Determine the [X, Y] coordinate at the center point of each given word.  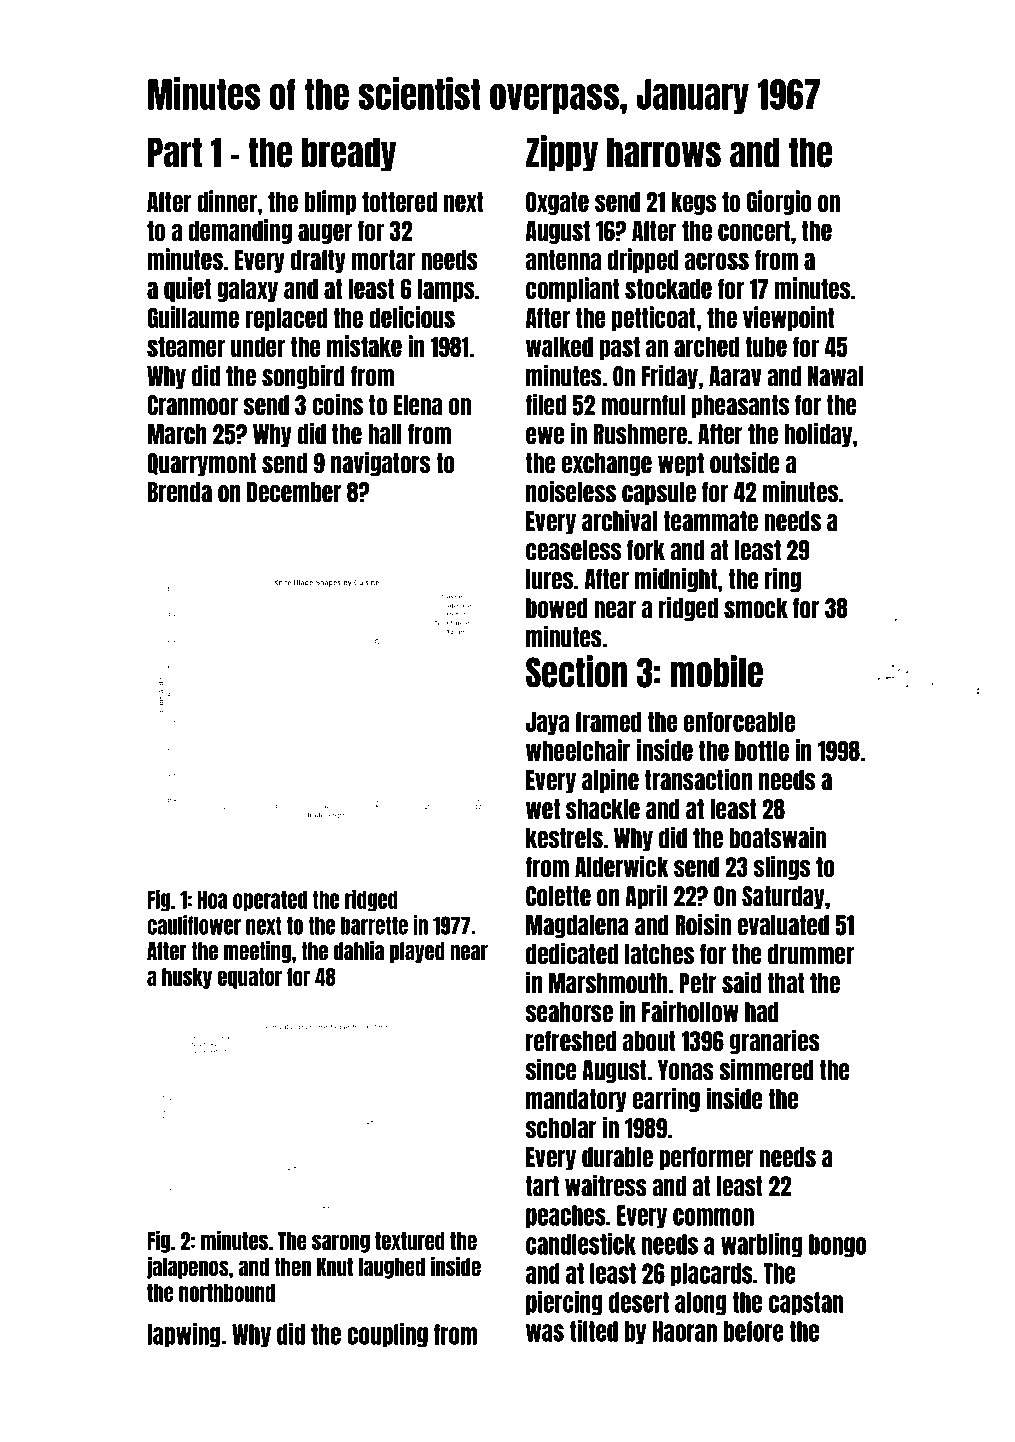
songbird [303, 376]
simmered [766, 1069]
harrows [664, 152]
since [551, 1069]
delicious [412, 317]
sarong [341, 1243]
